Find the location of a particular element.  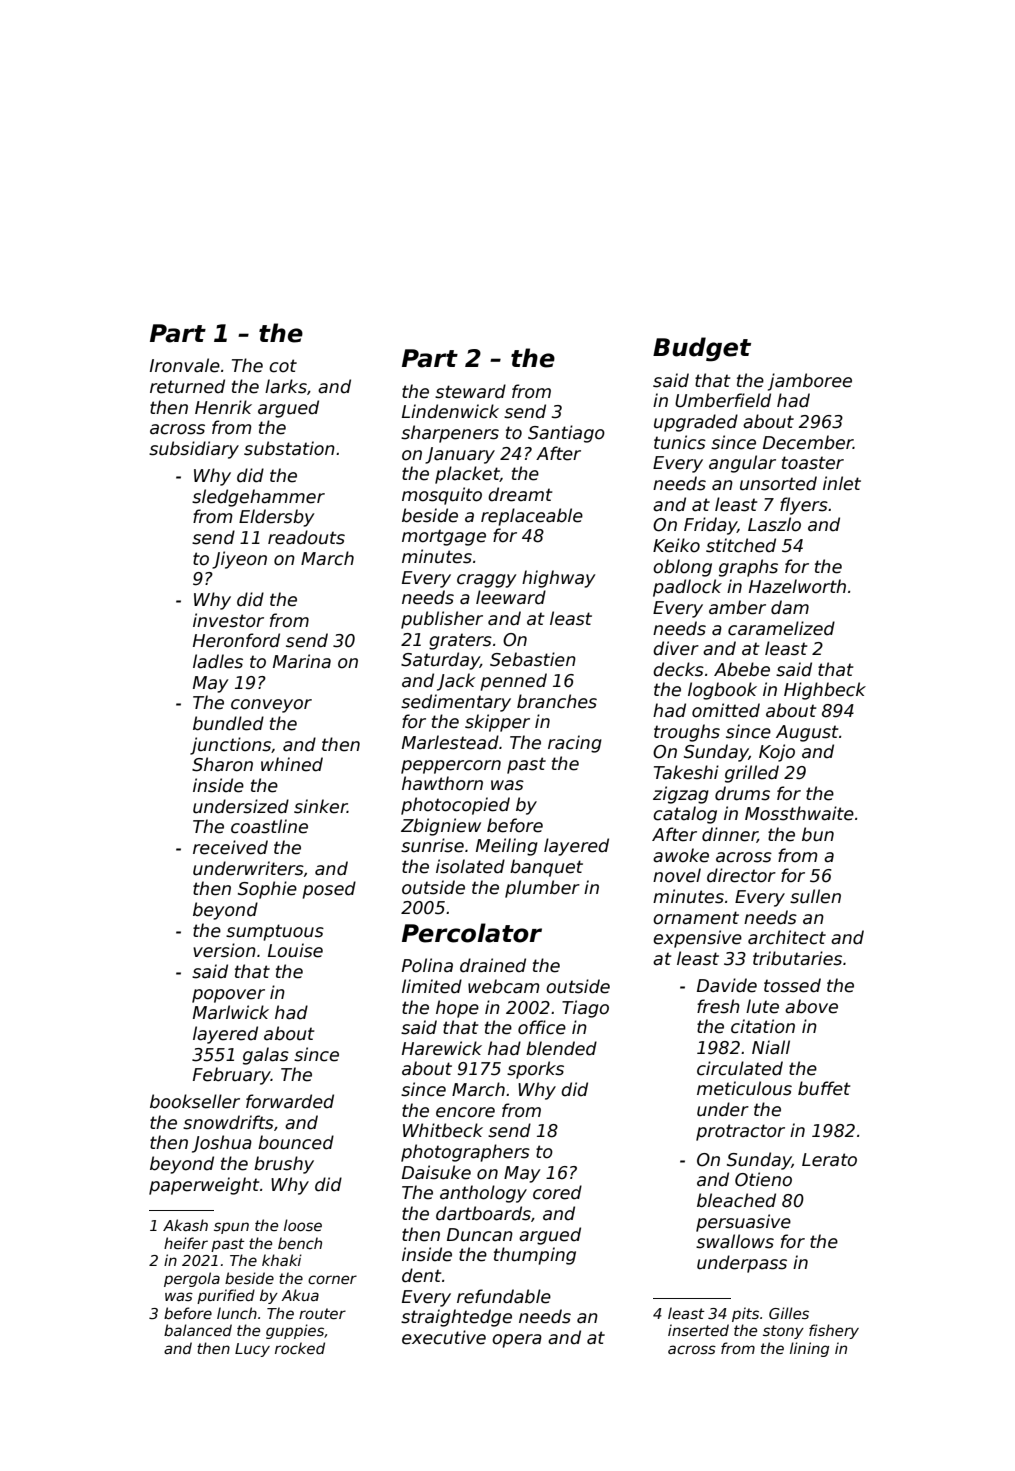

Mossthwaite is located at coordinates (799, 813).
